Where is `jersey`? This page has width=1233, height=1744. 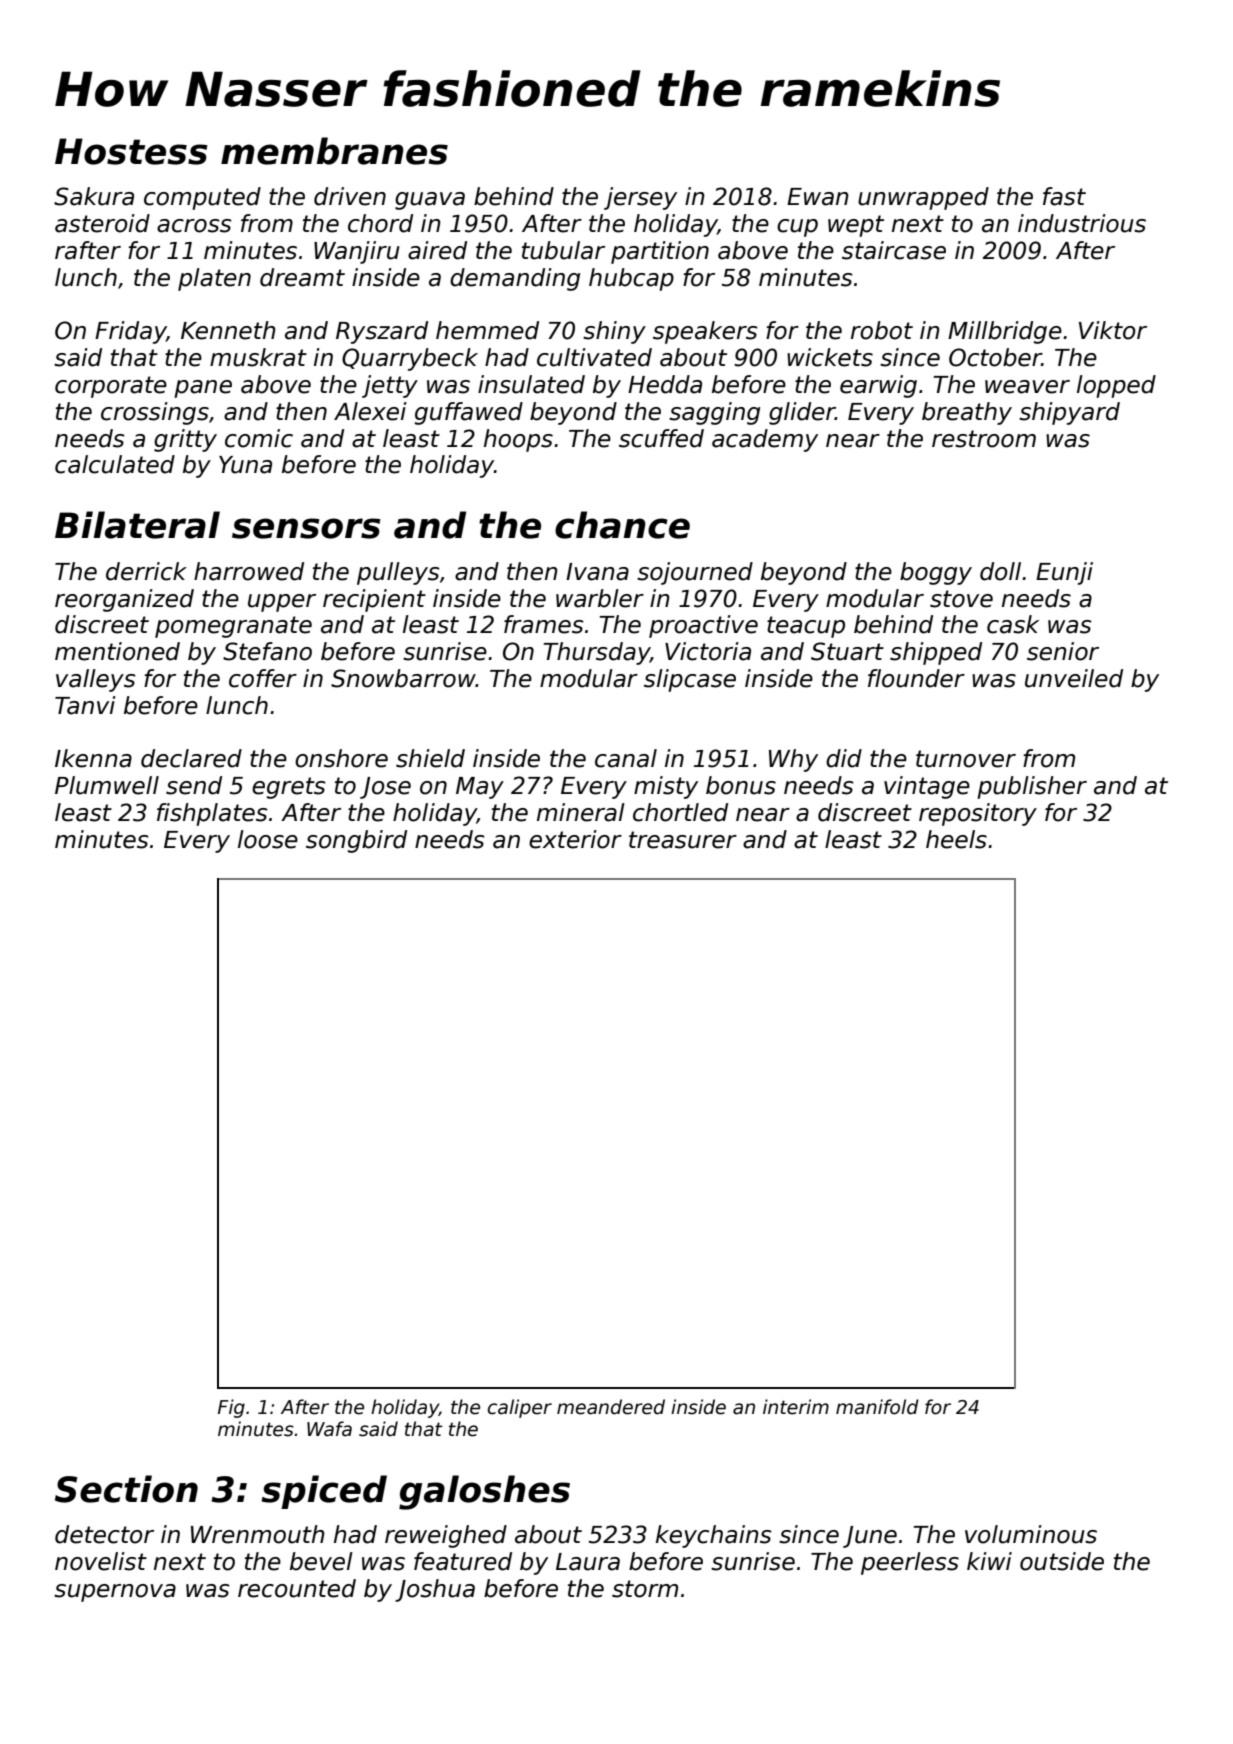
jersey is located at coordinates (640, 198).
